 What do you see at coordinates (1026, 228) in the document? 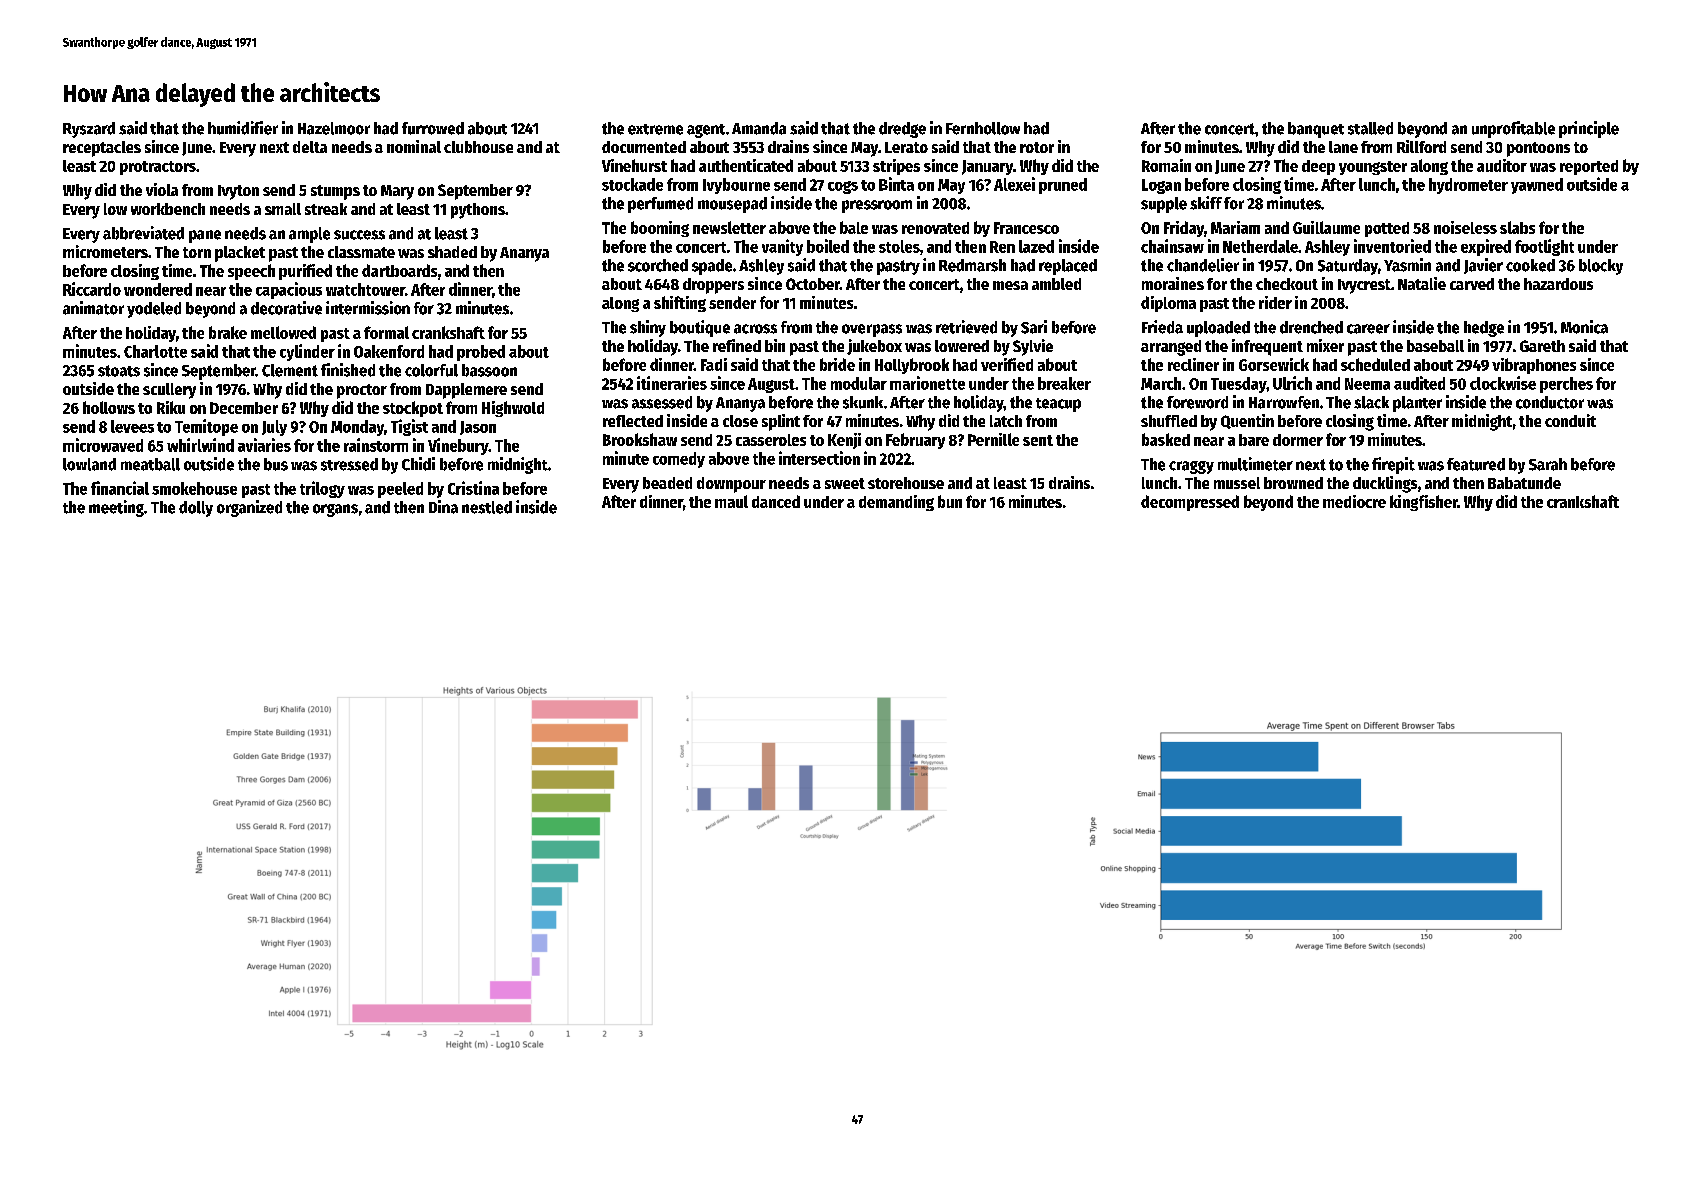
I see `Francesco` at bounding box center [1026, 228].
